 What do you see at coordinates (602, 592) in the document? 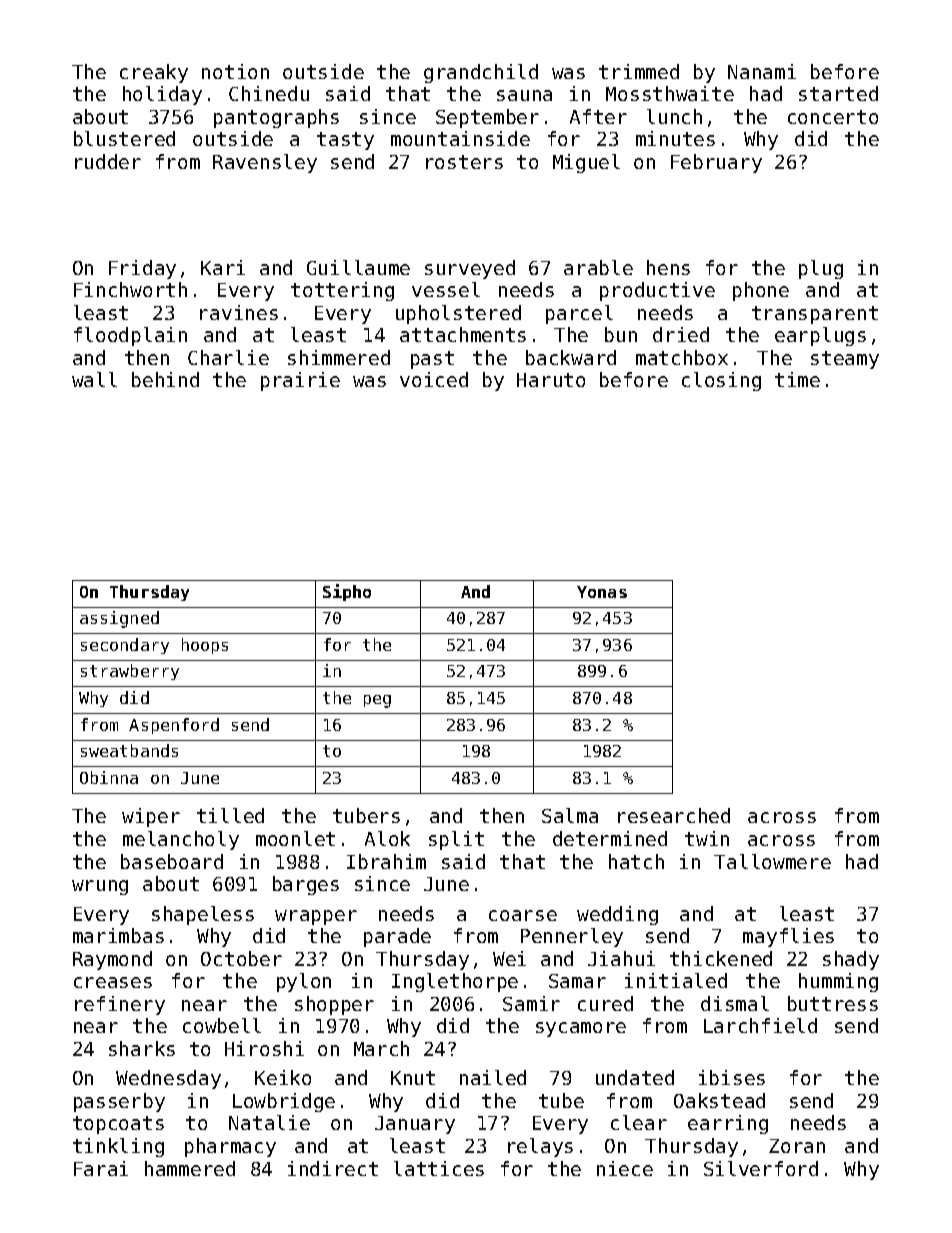
I see `Yonas` at bounding box center [602, 592].
